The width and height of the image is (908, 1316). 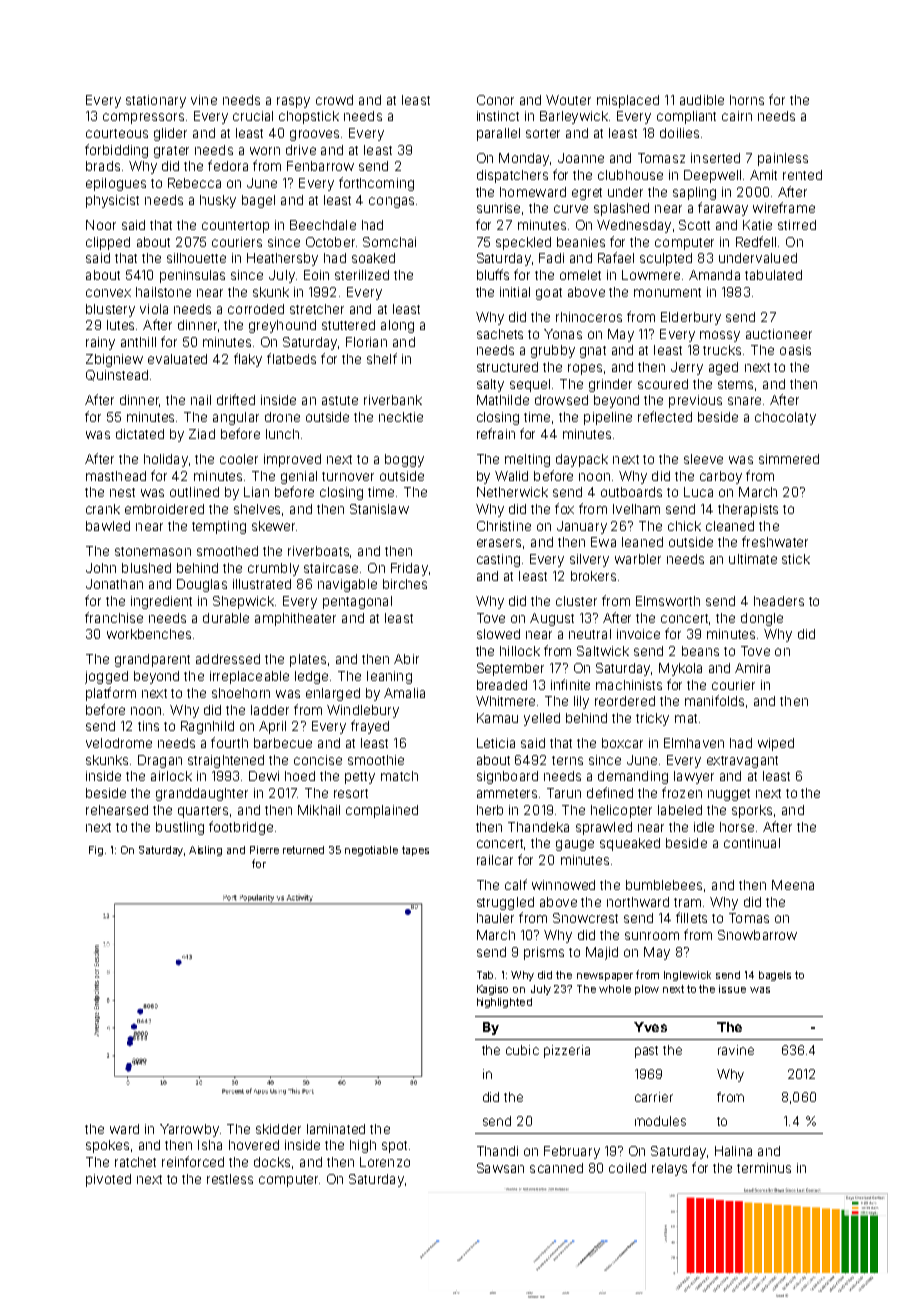 What do you see at coordinates (722, 350) in the image?
I see `trucks` at bounding box center [722, 350].
